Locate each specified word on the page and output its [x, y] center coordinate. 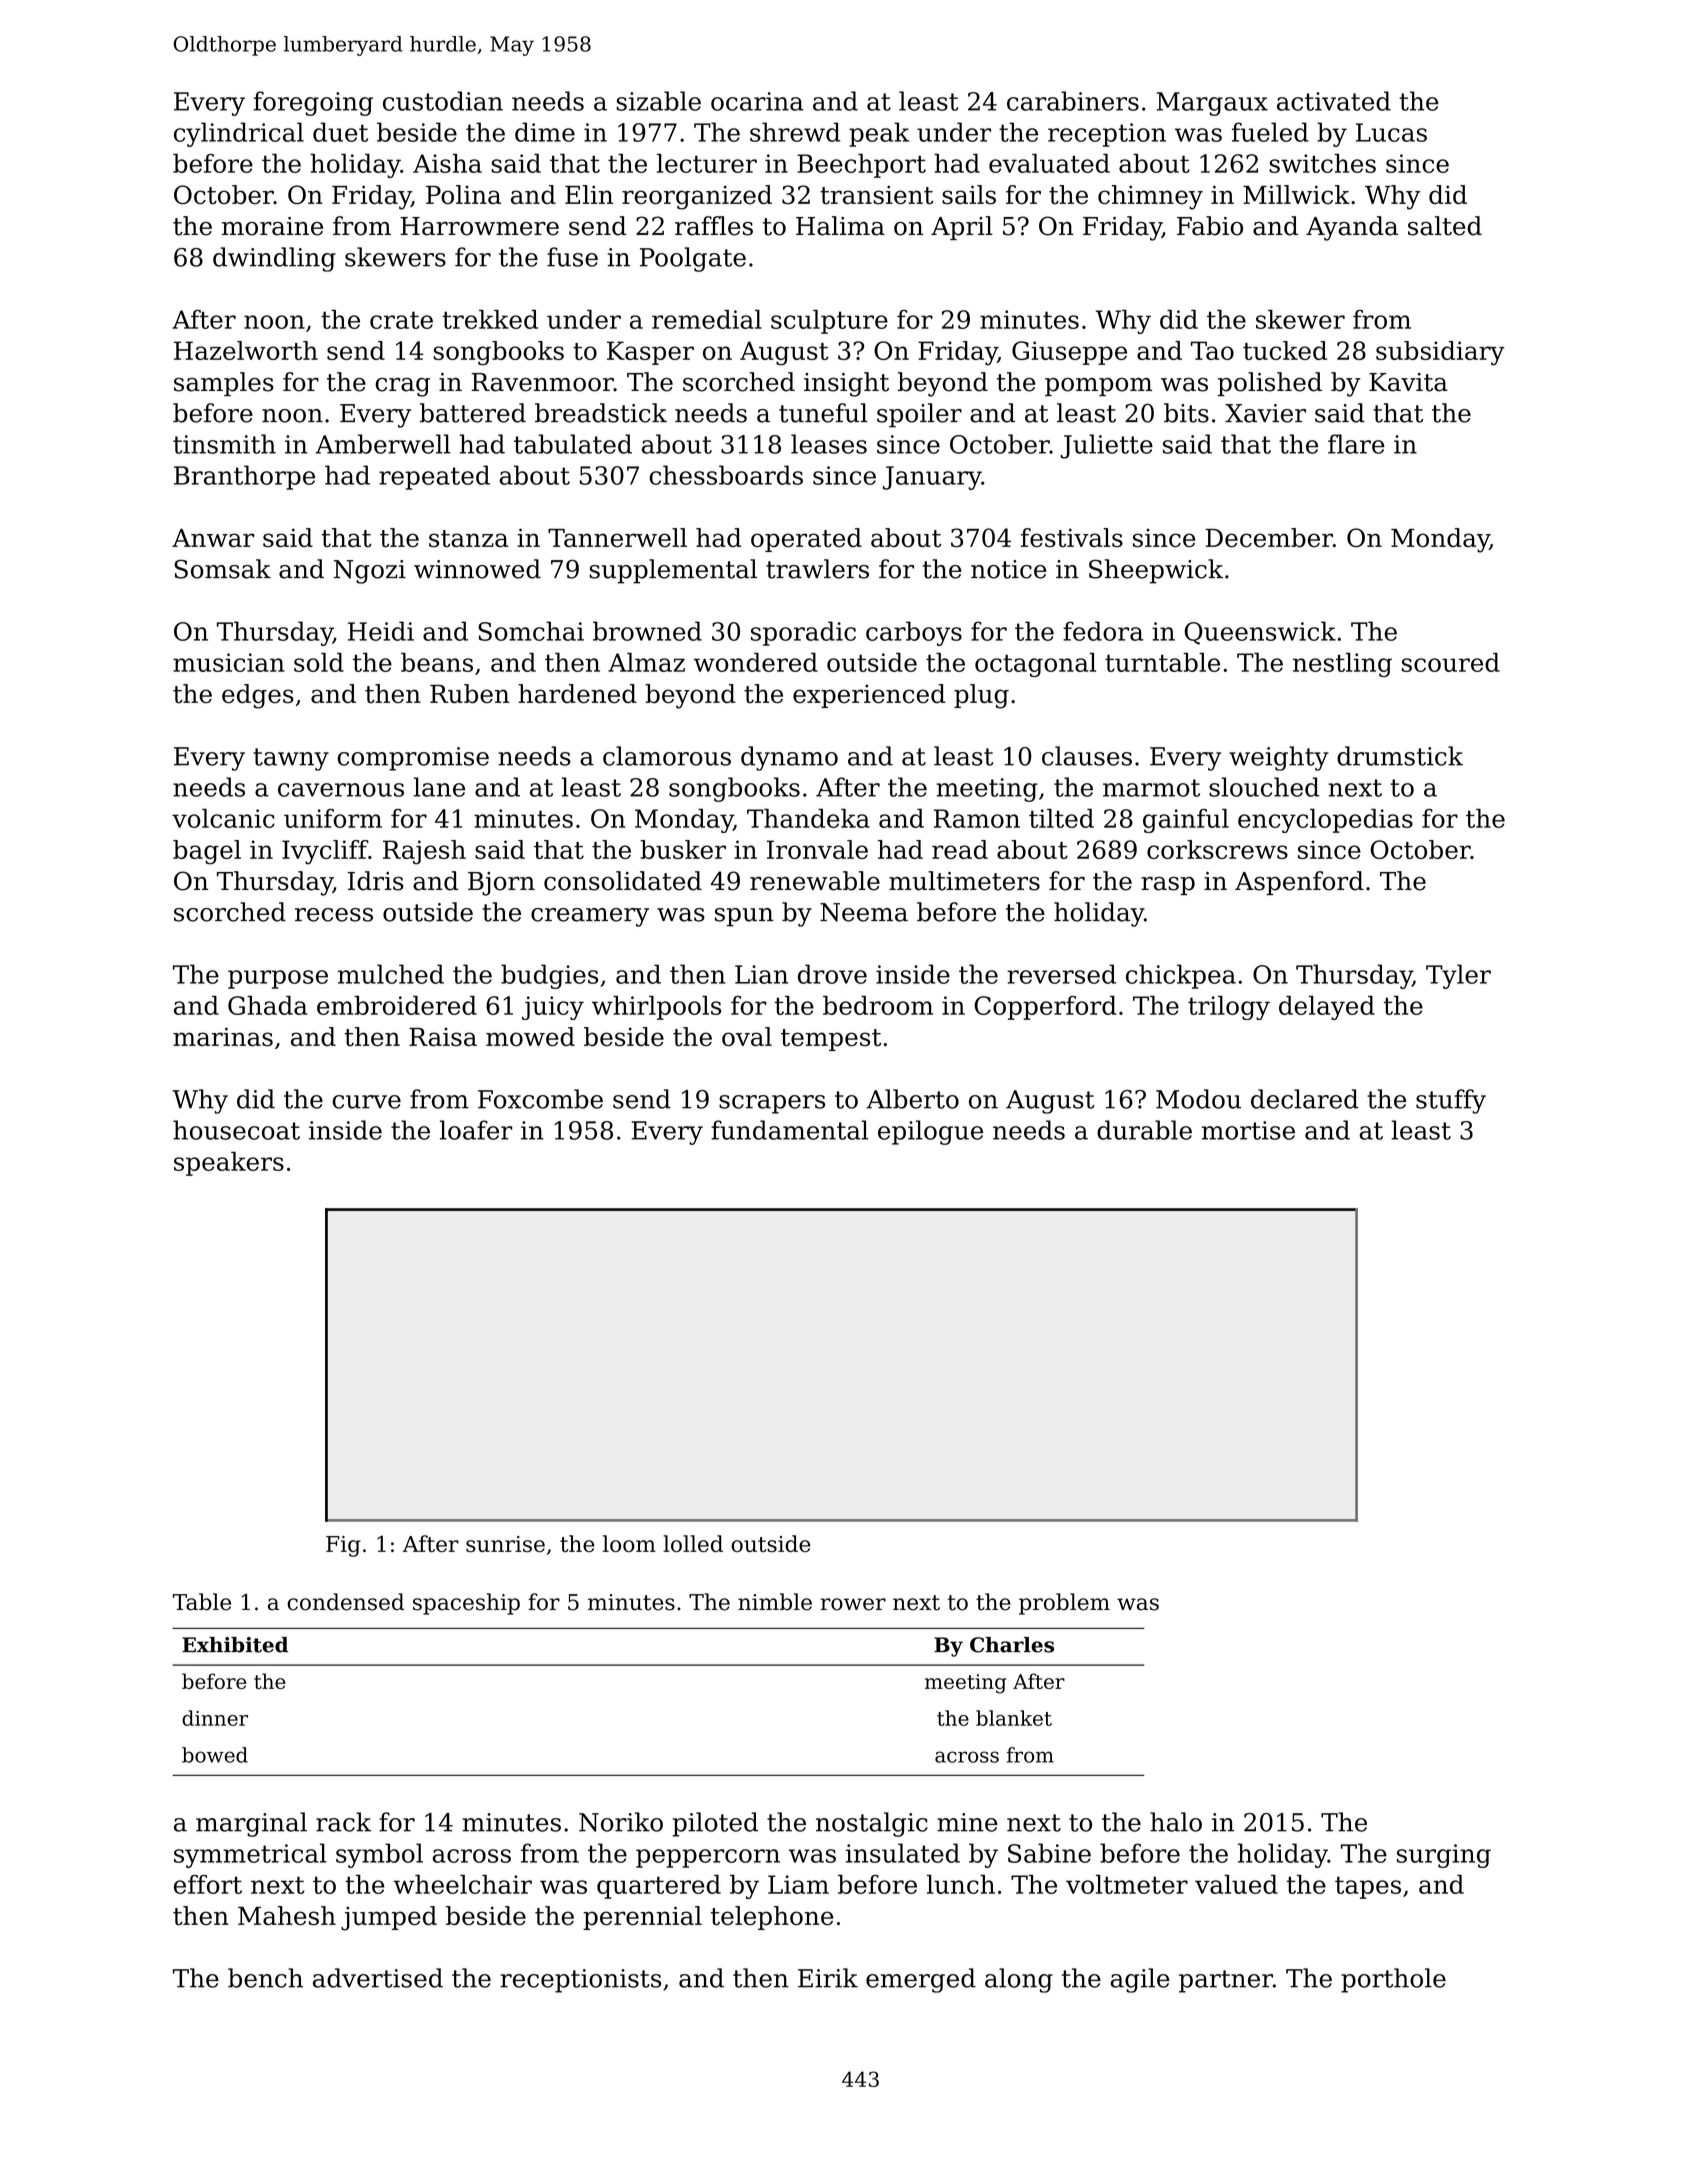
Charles [1012, 1645]
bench [265, 1978]
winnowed [477, 569]
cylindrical [239, 134]
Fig [343, 1546]
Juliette [1107, 446]
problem [1064, 1604]
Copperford [1045, 1008]
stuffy [1451, 1101]
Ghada [267, 1005]
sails [969, 195]
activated [1334, 101]
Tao [1212, 350]
